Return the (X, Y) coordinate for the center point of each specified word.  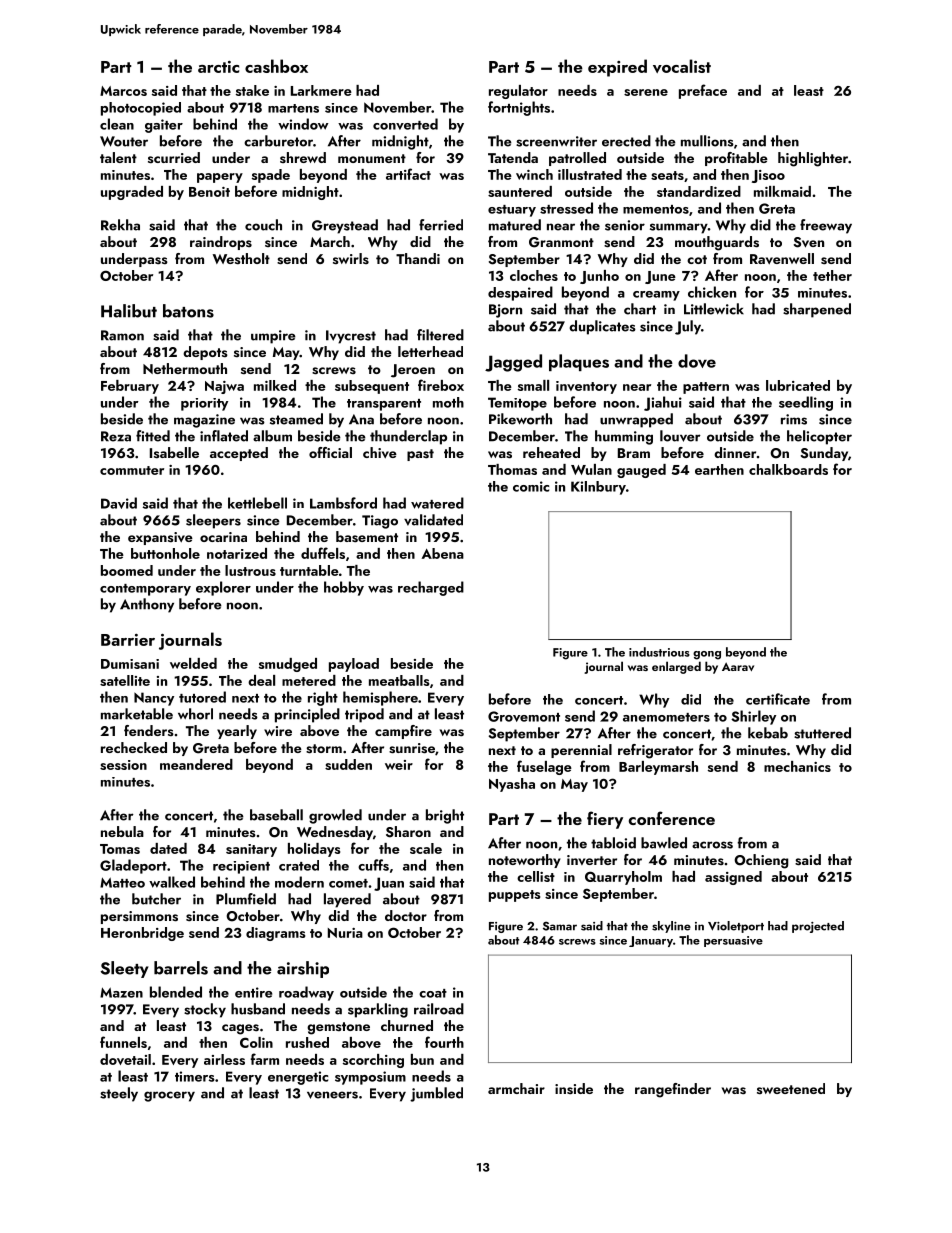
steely (119, 1094)
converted (405, 124)
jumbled (436, 1094)
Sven (809, 242)
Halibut (129, 311)
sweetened (791, 1088)
